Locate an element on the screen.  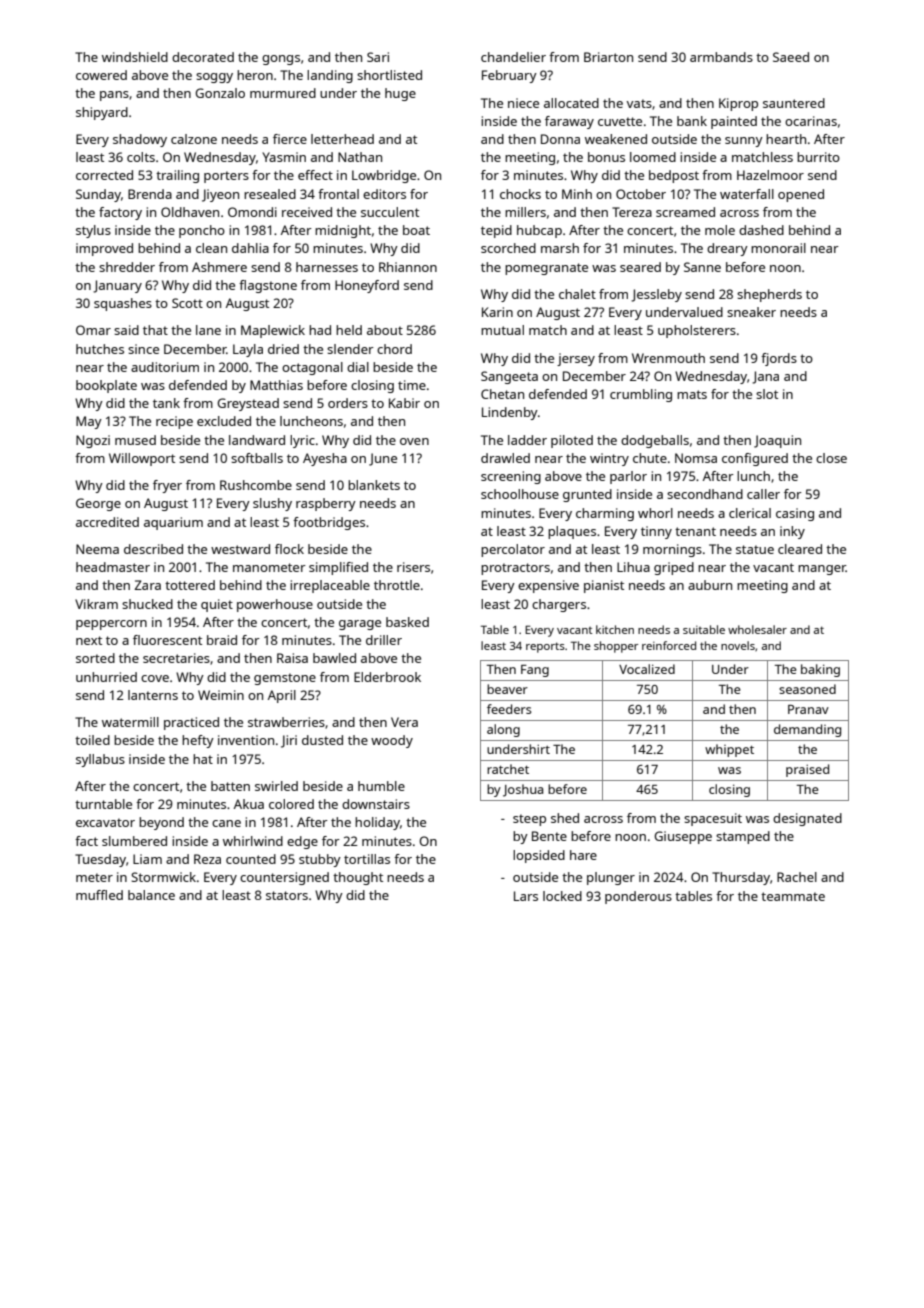
Scott is located at coordinates (187, 303).
